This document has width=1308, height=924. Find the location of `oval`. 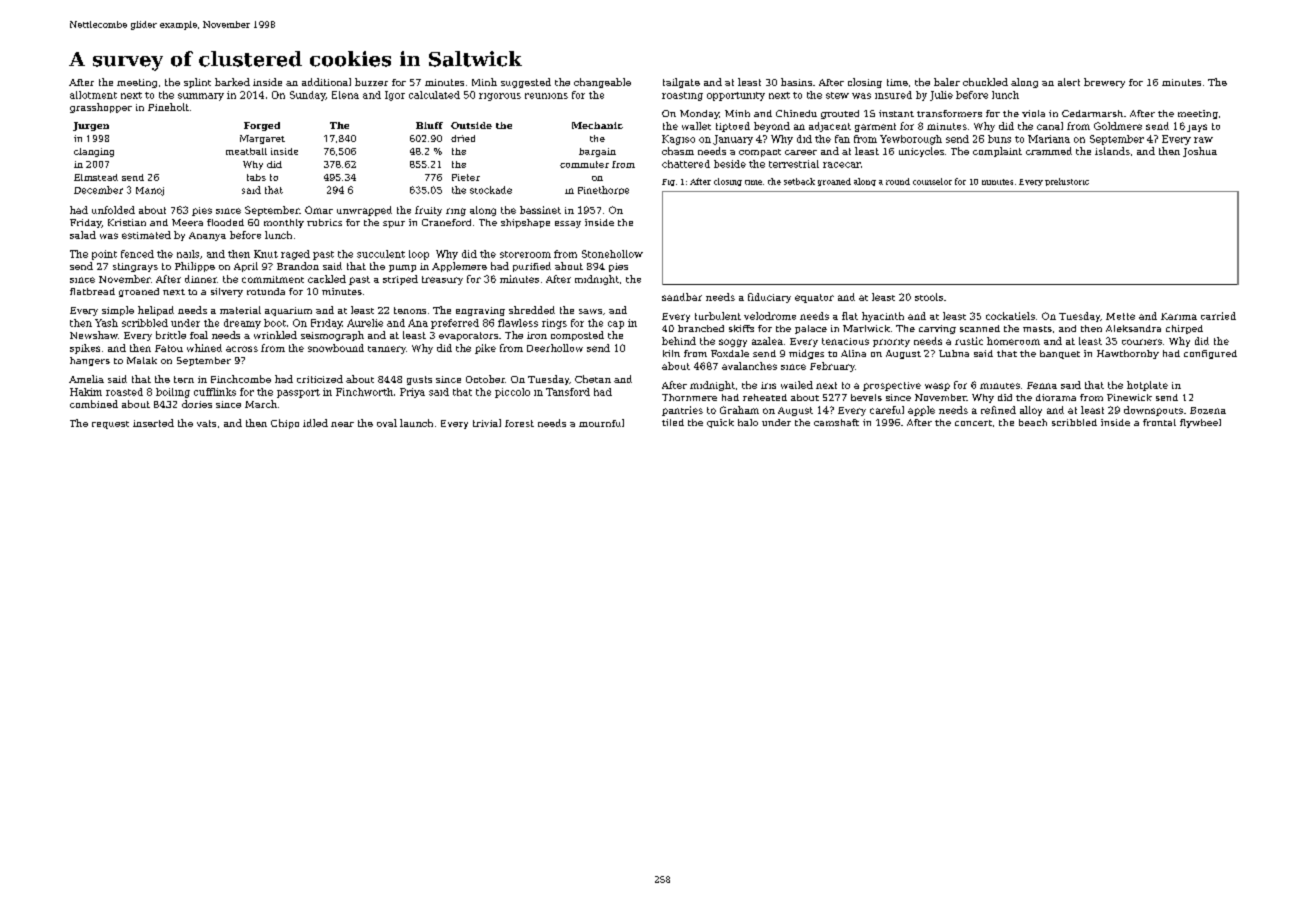

oval is located at coordinates (387, 423).
